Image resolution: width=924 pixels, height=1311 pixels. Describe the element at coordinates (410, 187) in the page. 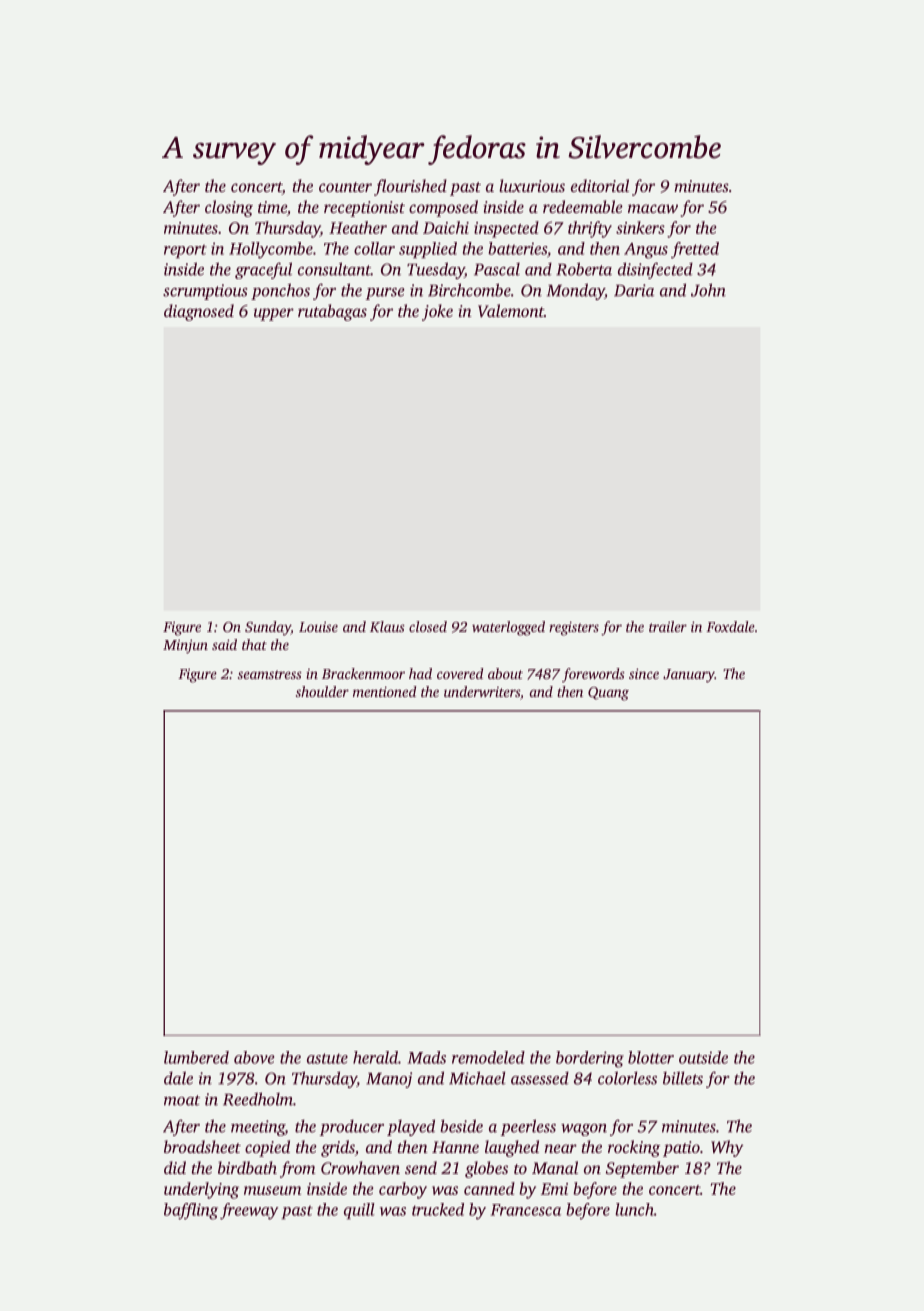

I see `flourished` at that location.
